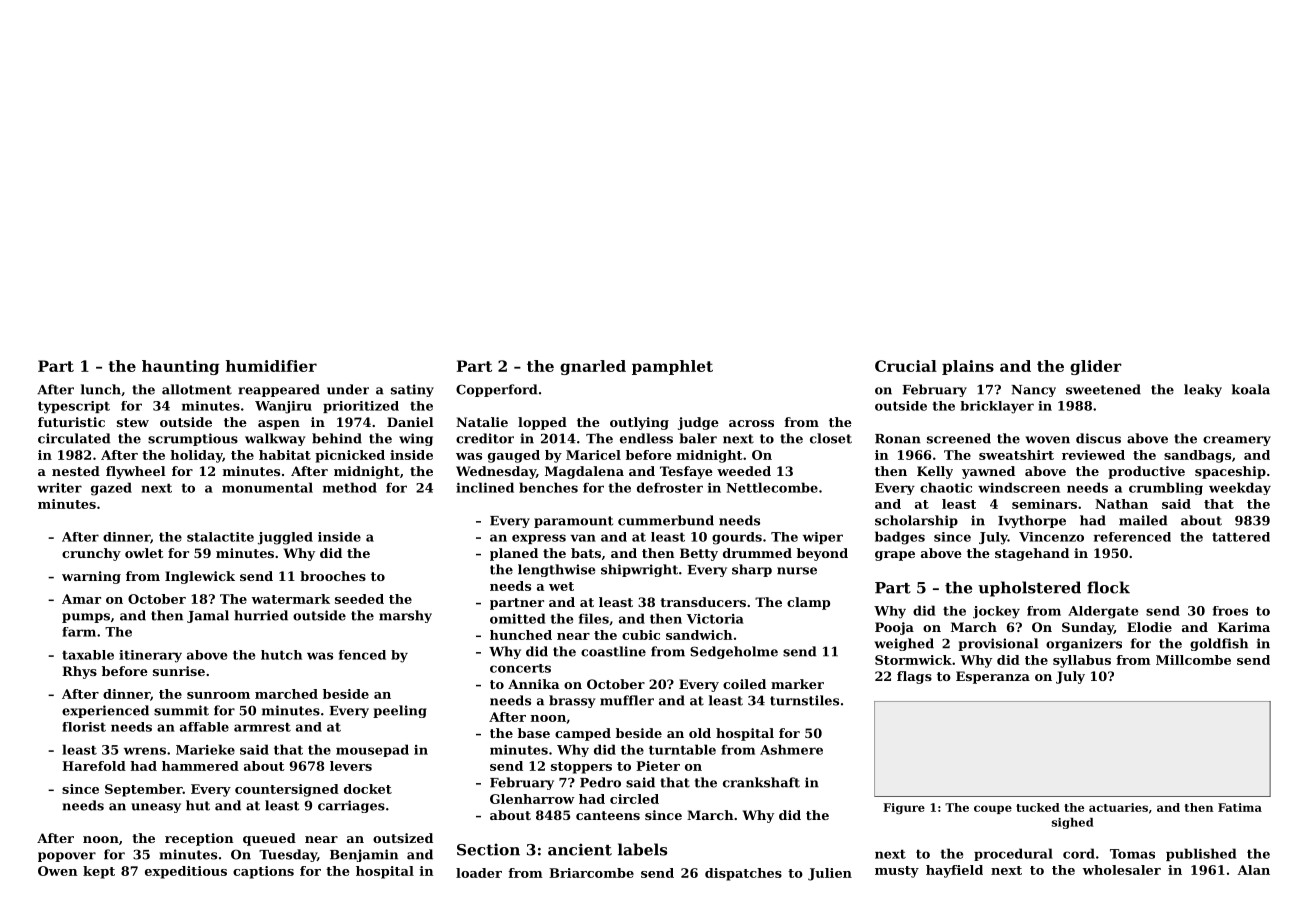 This page has height=924, width=1308. What do you see at coordinates (734, 652) in the page?
I see `Sedgeholme` at bounding box center [734, 652].
